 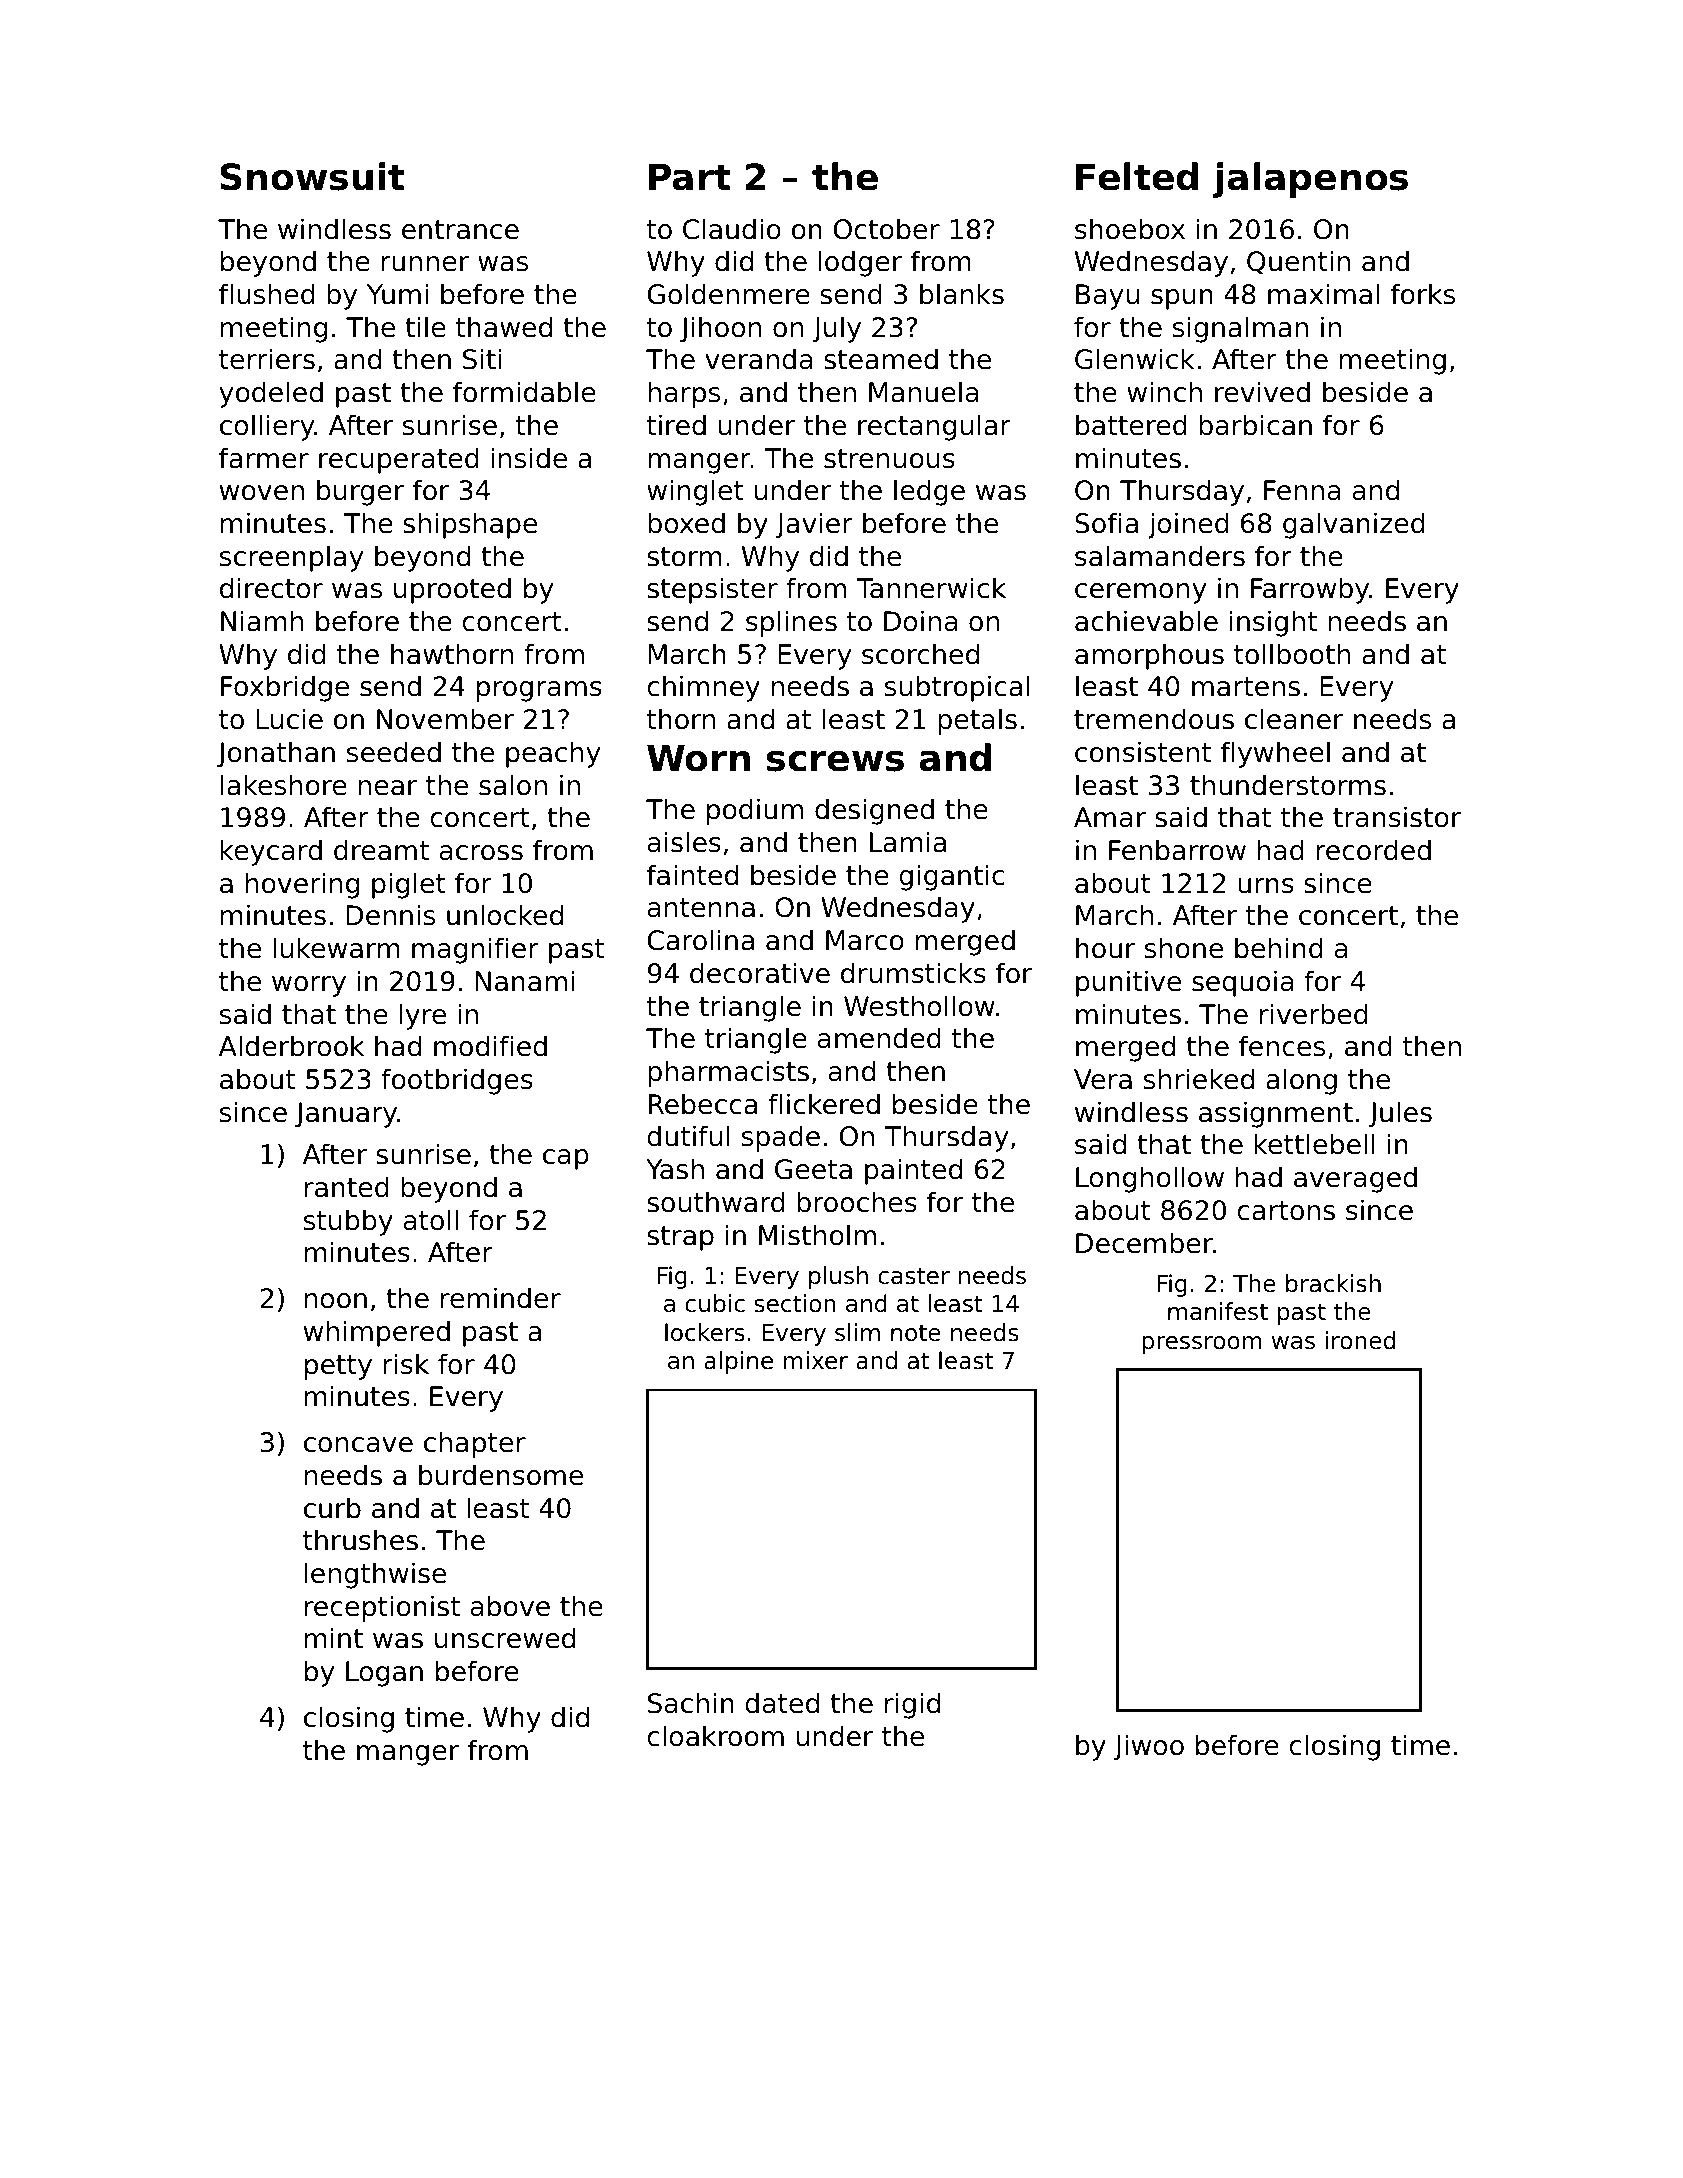 I want to click on mixer, so click(x=816, y=1360).
